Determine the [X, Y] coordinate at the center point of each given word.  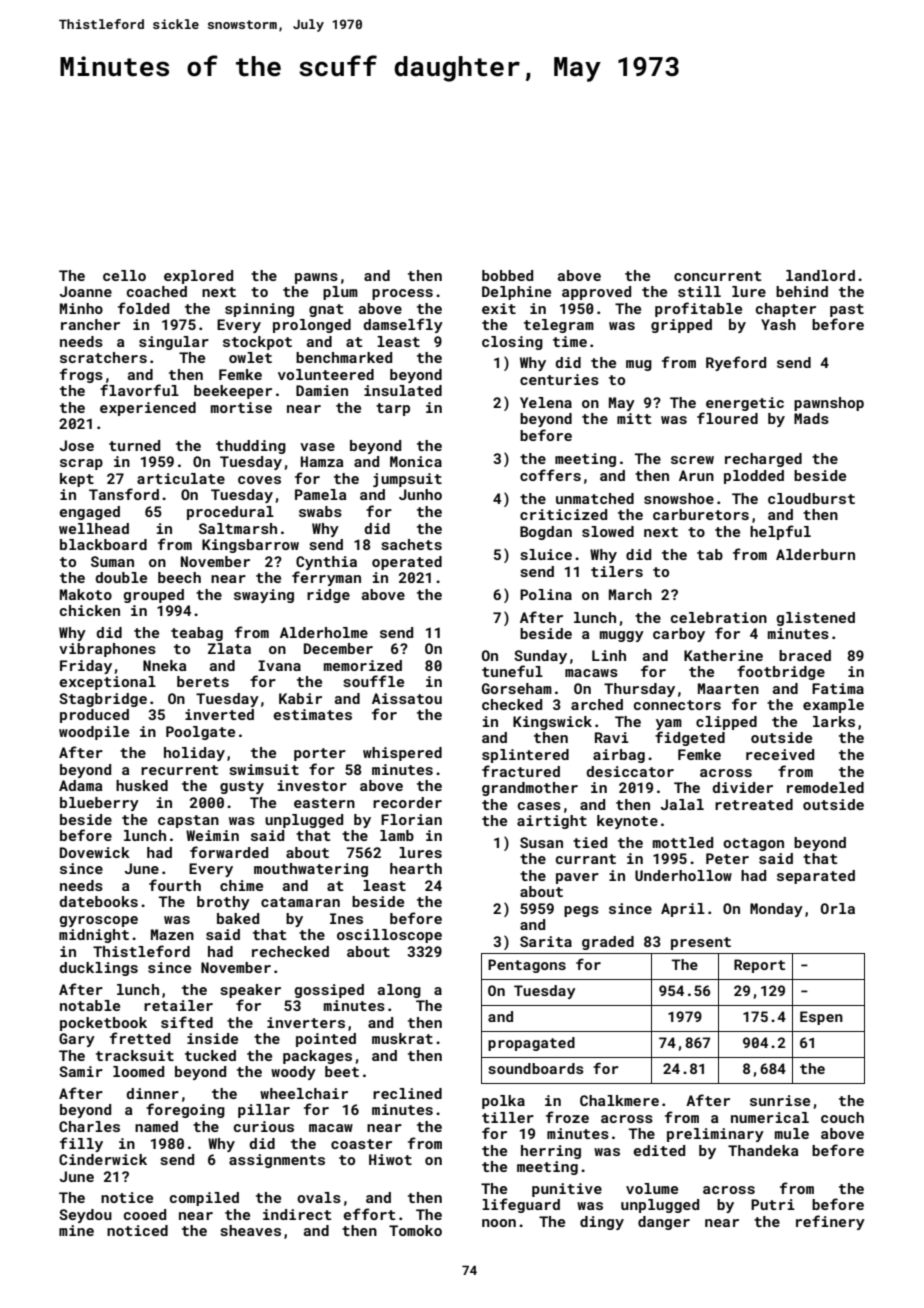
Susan [541, 842]
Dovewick [95, 852]
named [156, 1126]
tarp [393, 409]
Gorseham [517, 688]
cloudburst [811, 498]
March [630, 594]
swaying [264, 596]
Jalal [682, 804]
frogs [81, 375]
